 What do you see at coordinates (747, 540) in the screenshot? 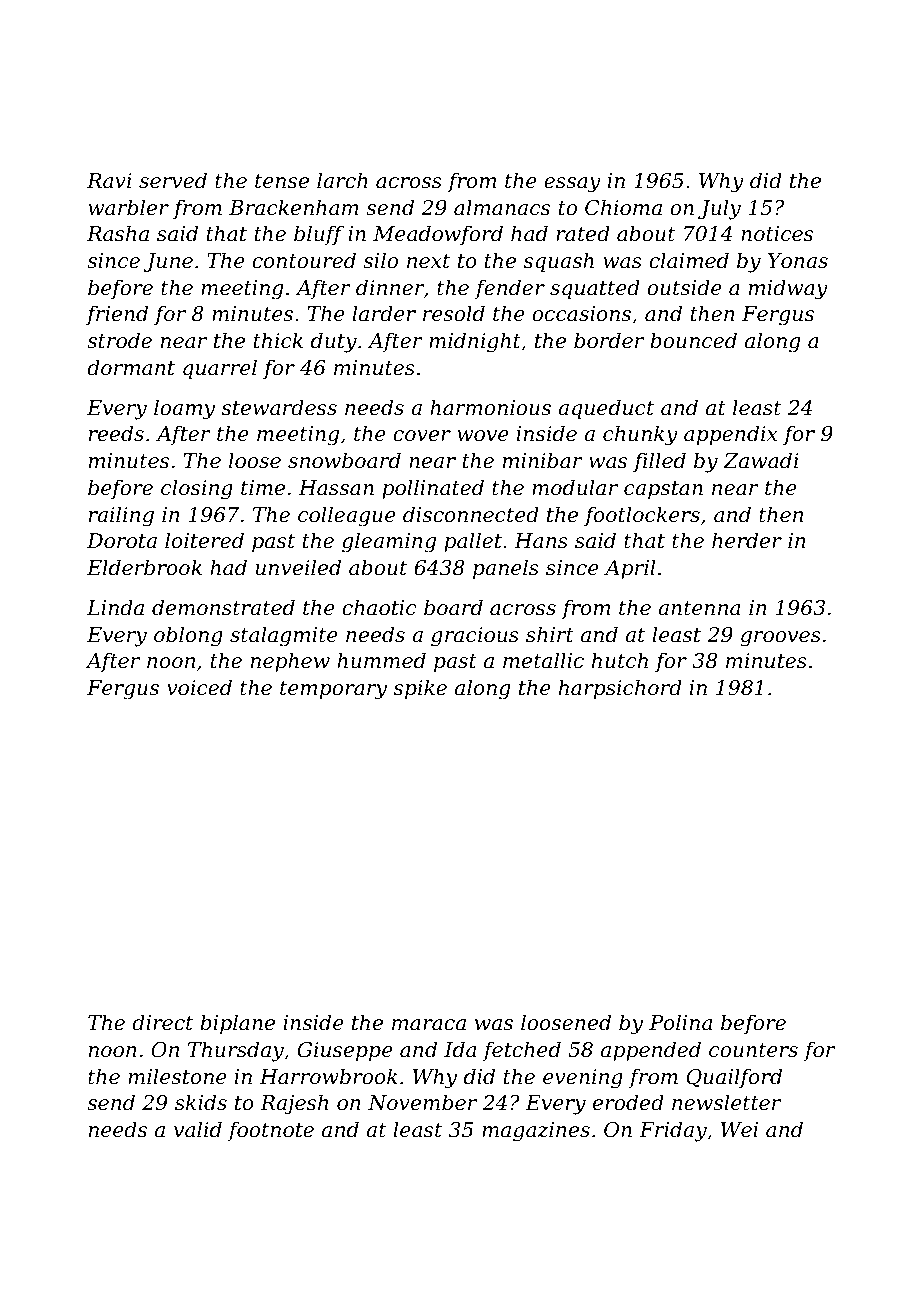
I see `herder` at bounding box center [747, 540].
